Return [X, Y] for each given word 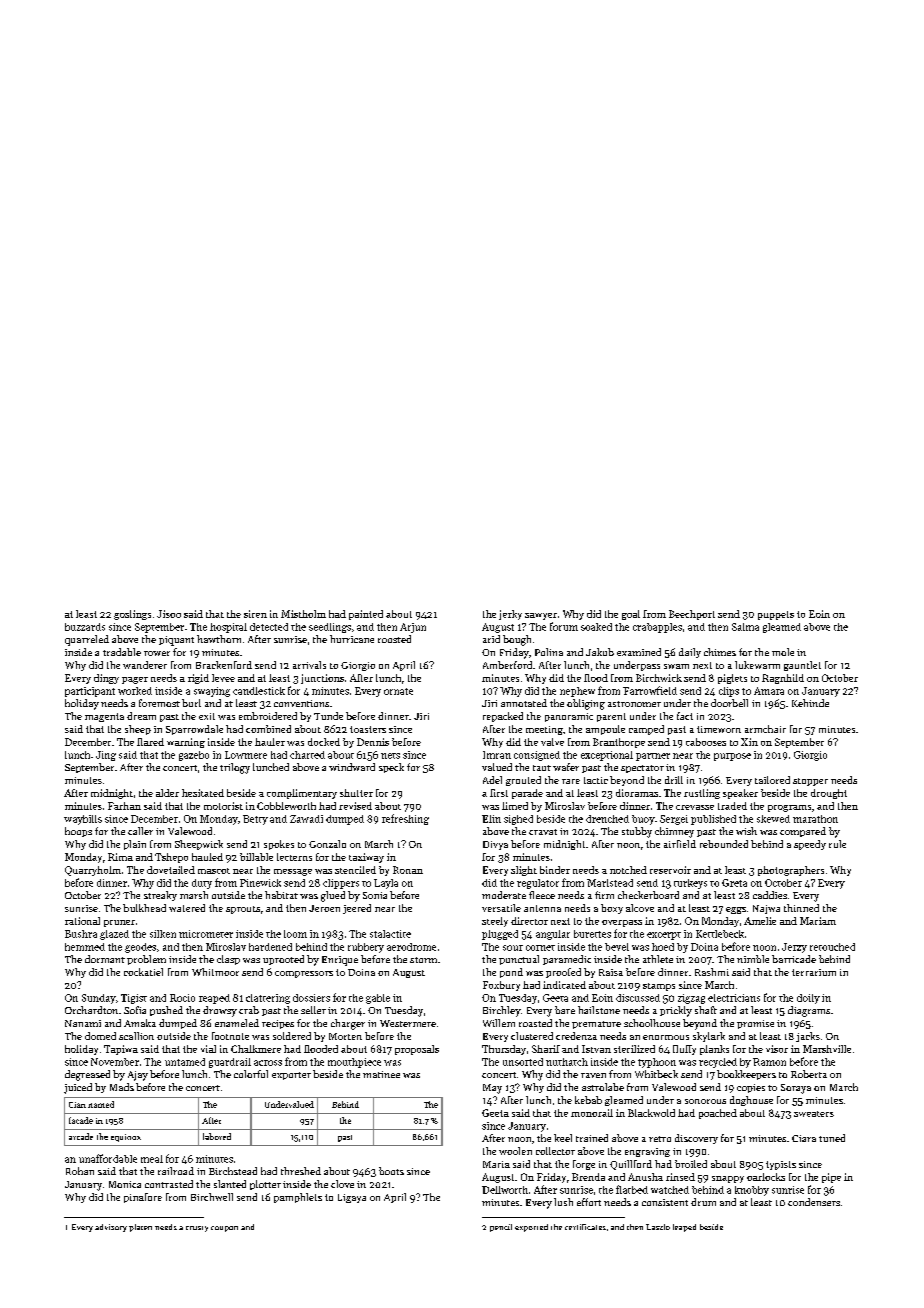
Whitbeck [656, 1074]
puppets [776, 615]
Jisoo [169, 614]
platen [140, 1228]
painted [366, 615]
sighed [518, 820]
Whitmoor [215, 972]
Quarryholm [93, 871]
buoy [643, 820]
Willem [499, 1023]
